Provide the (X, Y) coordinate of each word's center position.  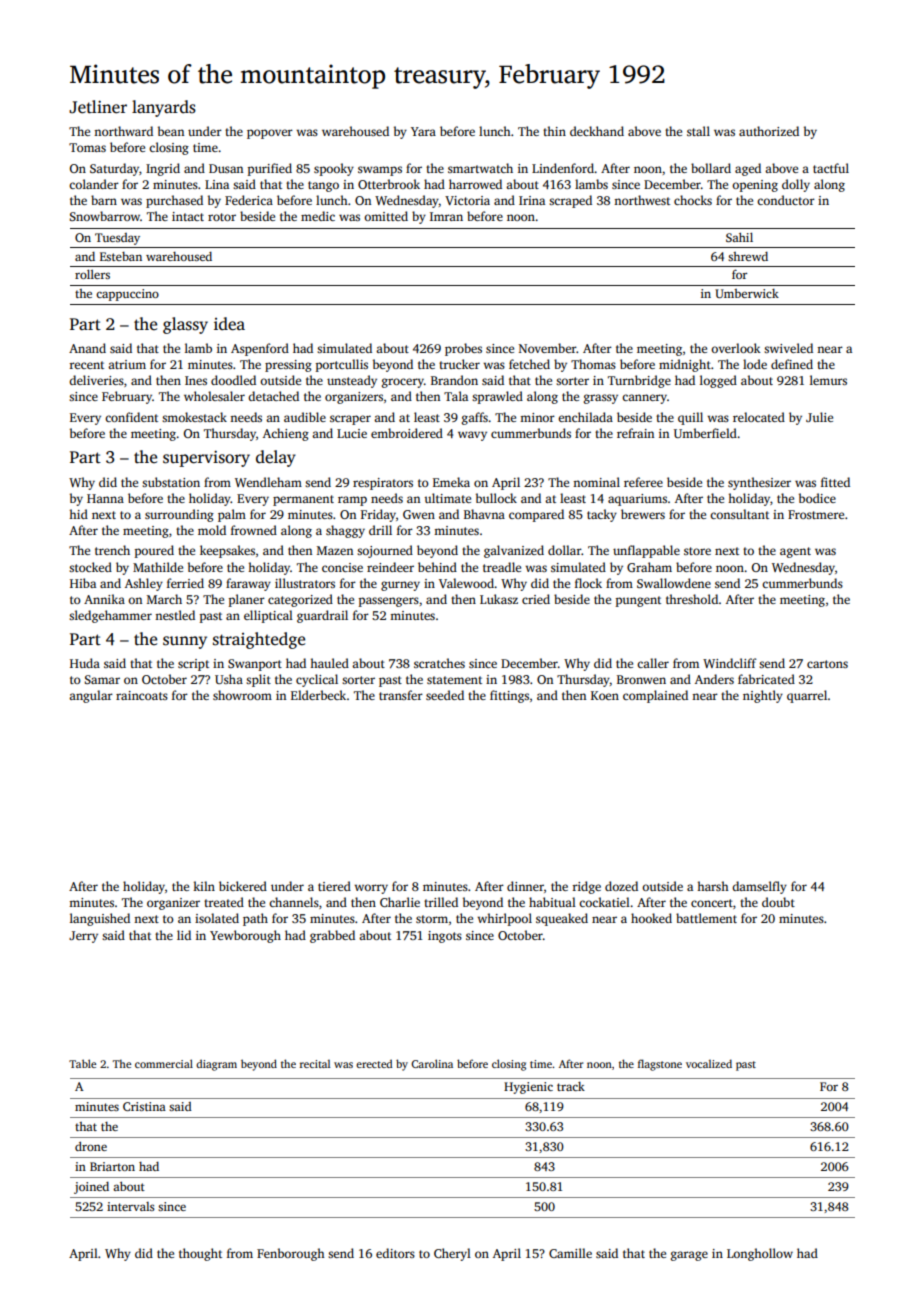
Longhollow (760, 1254)
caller (653, 663)
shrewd (748, 256)
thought (200, 1254)
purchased (174, 201)
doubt (778, 902)
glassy (185, 325)
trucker (459, 364)
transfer (401, 695)
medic (318, 216)
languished (100, 919)
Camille (570, 1253)
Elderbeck (318, 695)
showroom (242, 695)
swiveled (788, 348)
